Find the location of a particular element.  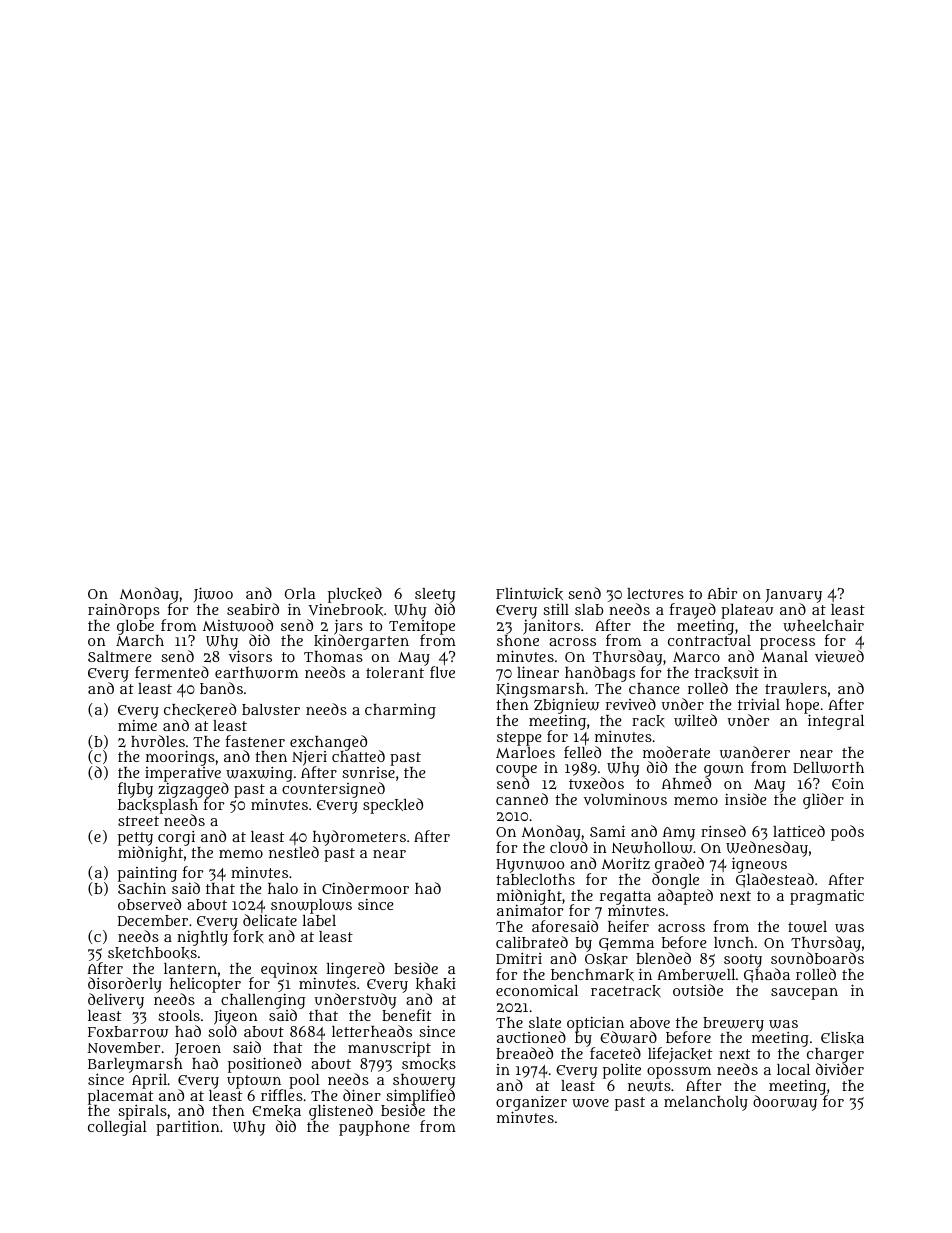

challenging is located at coordinates (263, 1002).
